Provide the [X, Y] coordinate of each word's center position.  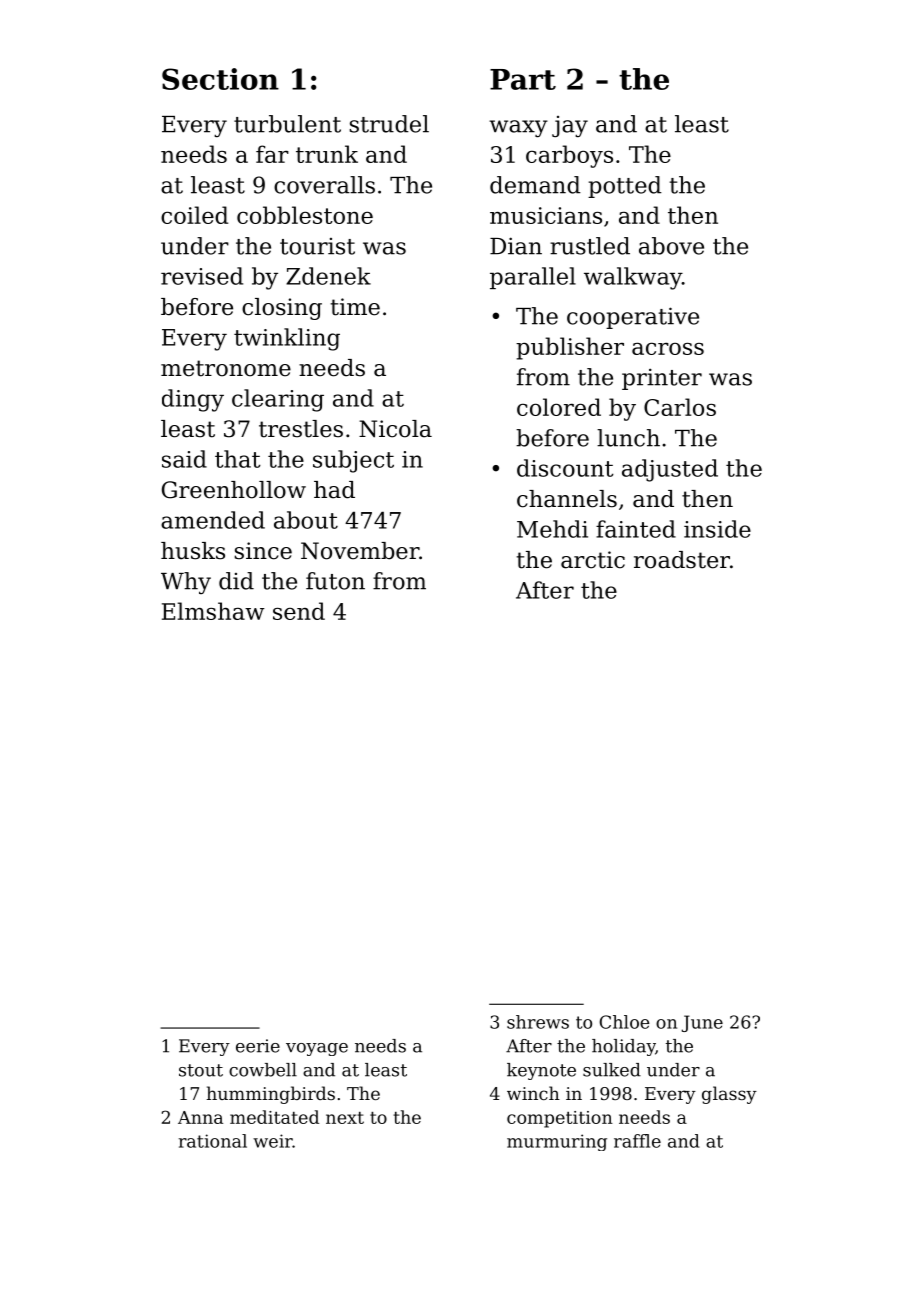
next [345, 1118]
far [272, 154]
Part [523, 79]
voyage [317, 1049]
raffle [637, 1141]
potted [625, 187]
